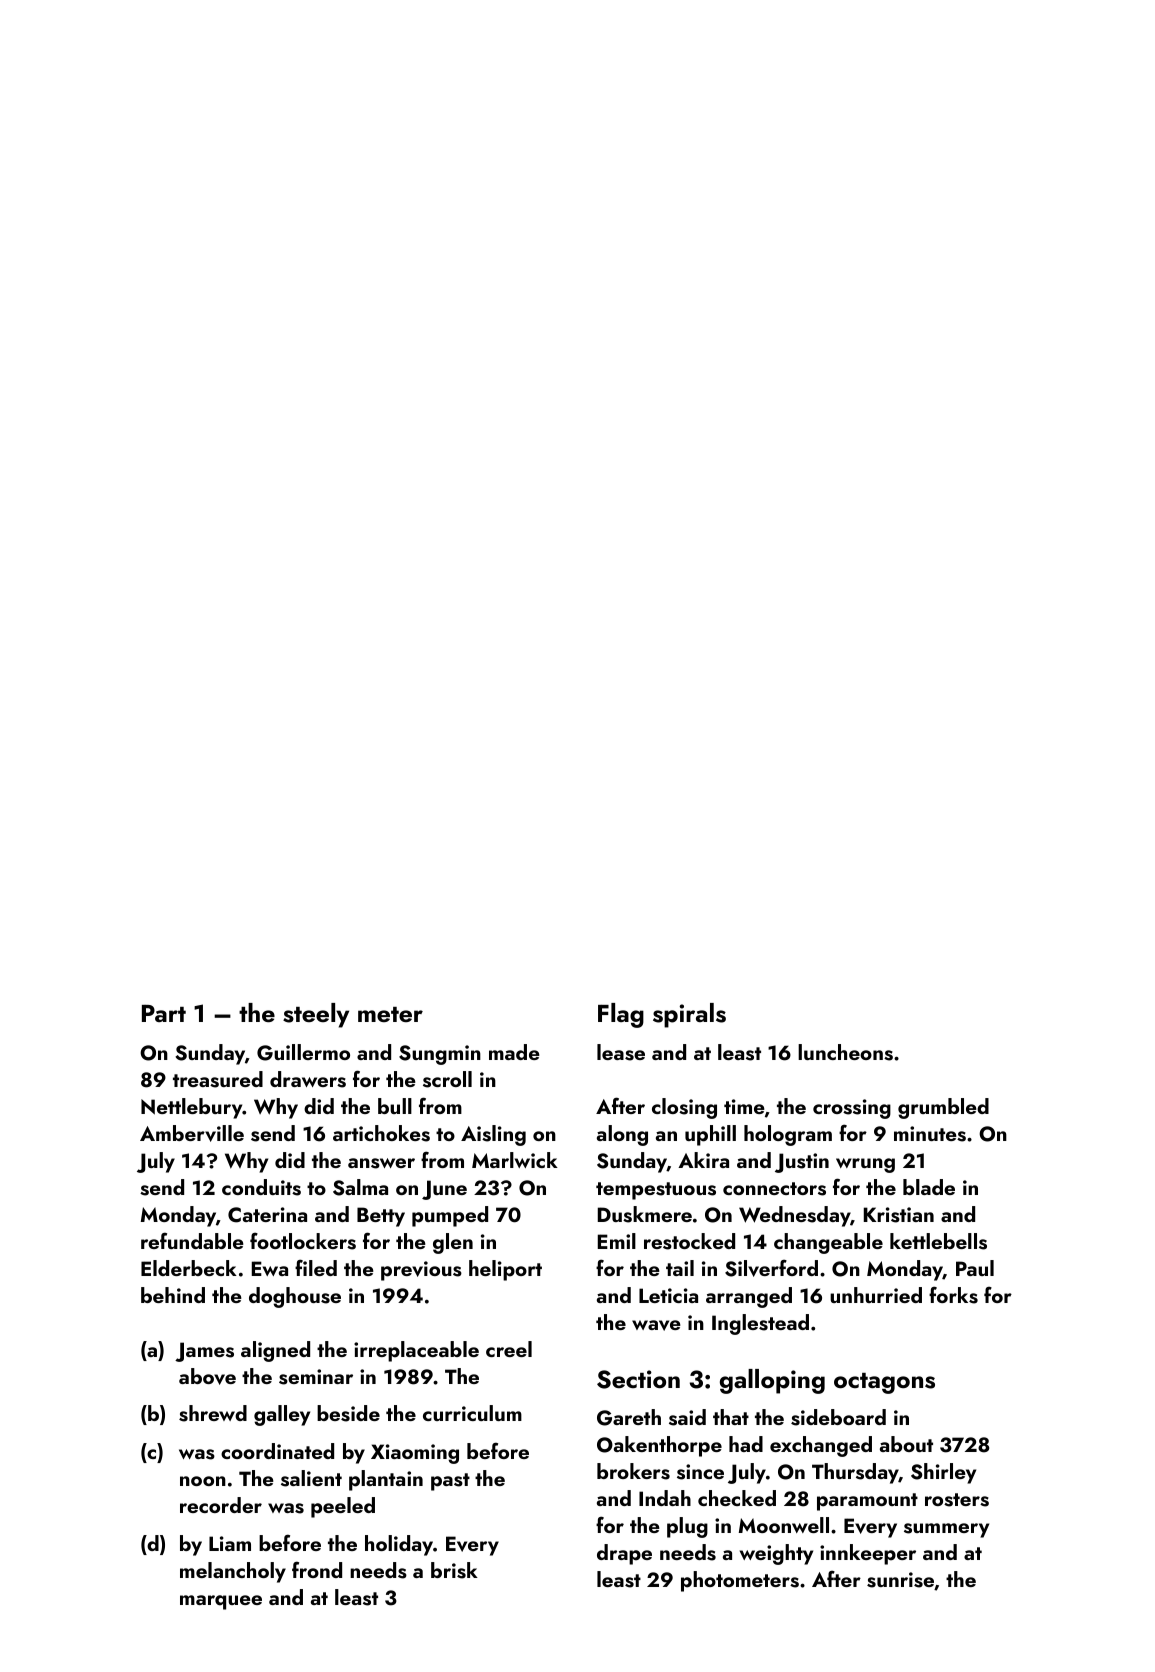  I want to click on drape, so click(624, 1554).
